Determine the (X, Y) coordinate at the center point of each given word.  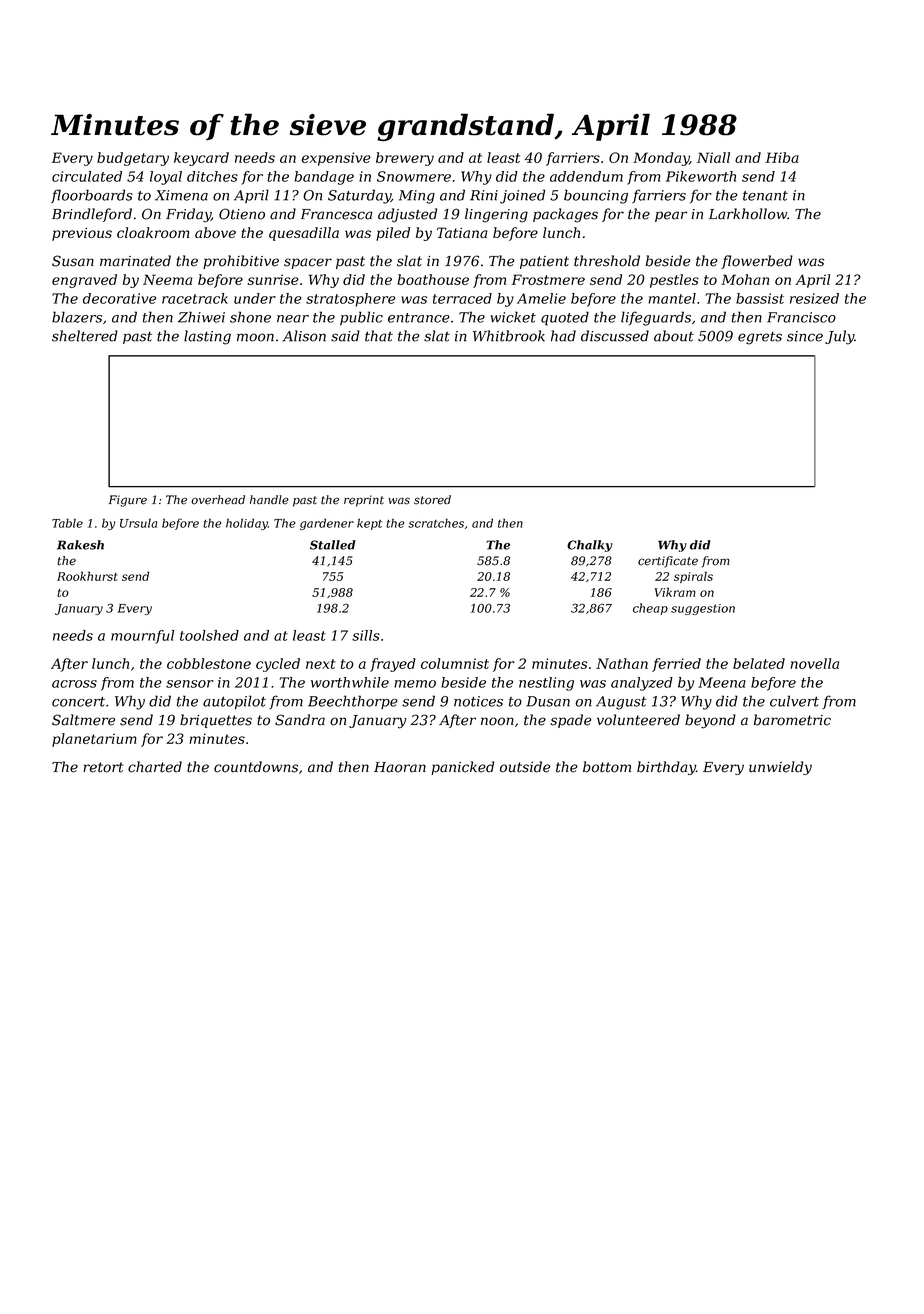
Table (67, 523)
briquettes (216, 721)
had (563, 336)
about (674, 336)
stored (432, 500)
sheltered (85, 336)
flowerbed (757, 262)
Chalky (590, 546)
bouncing (596, 196)
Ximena (181, 195)
